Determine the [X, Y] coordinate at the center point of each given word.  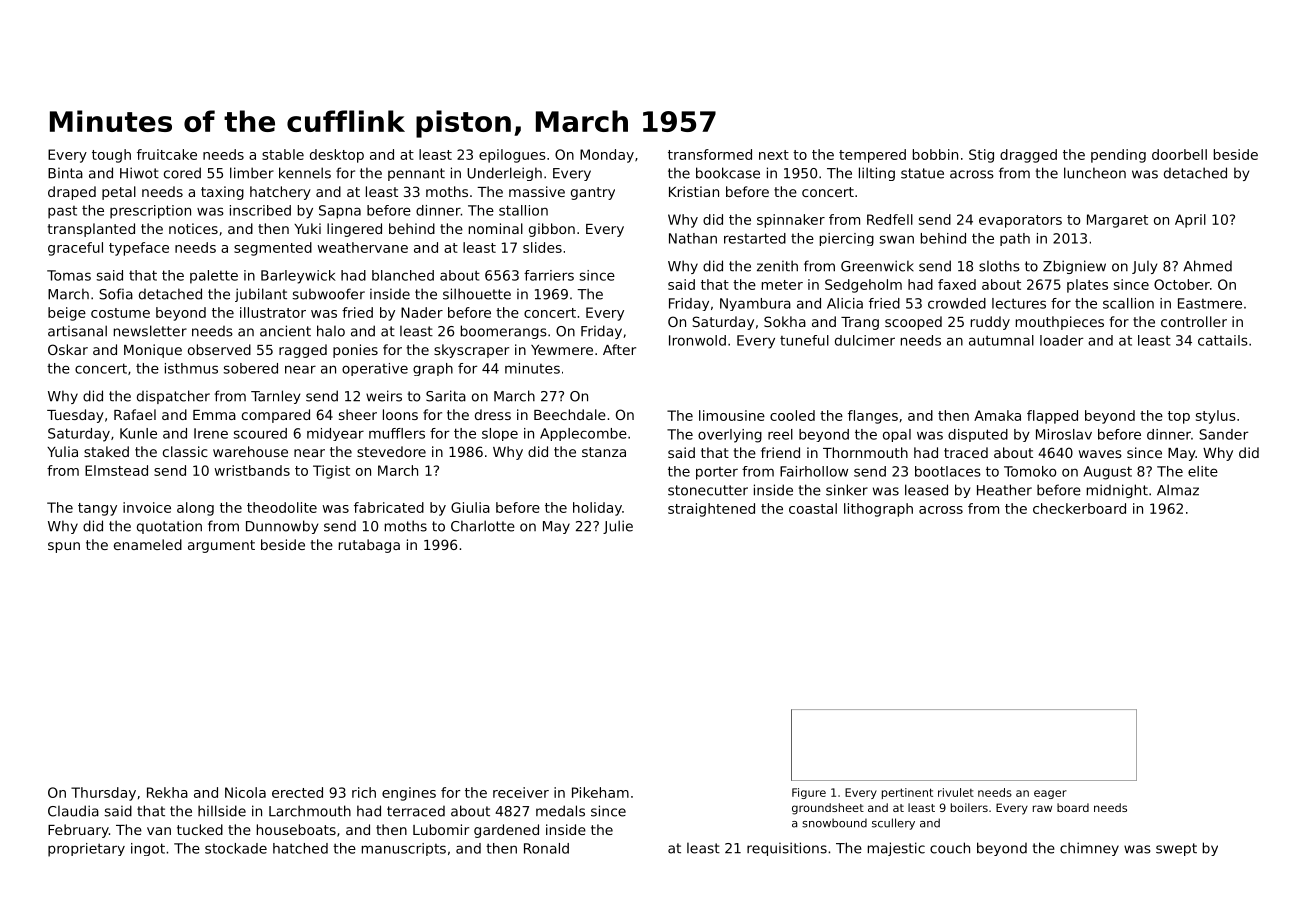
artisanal [77, 331]
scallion [1128, 303]
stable [283, 154]
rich [364, 792]
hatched [300, 848]
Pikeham [600, 792]
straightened [711, 510]
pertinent [907, 793]
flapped [1052, 417]
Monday [607, 156]
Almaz [1178, 490]
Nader [422, 312]
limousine [732, 415]
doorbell [1179, 154]
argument [221, 546]
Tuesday [75, 416]
